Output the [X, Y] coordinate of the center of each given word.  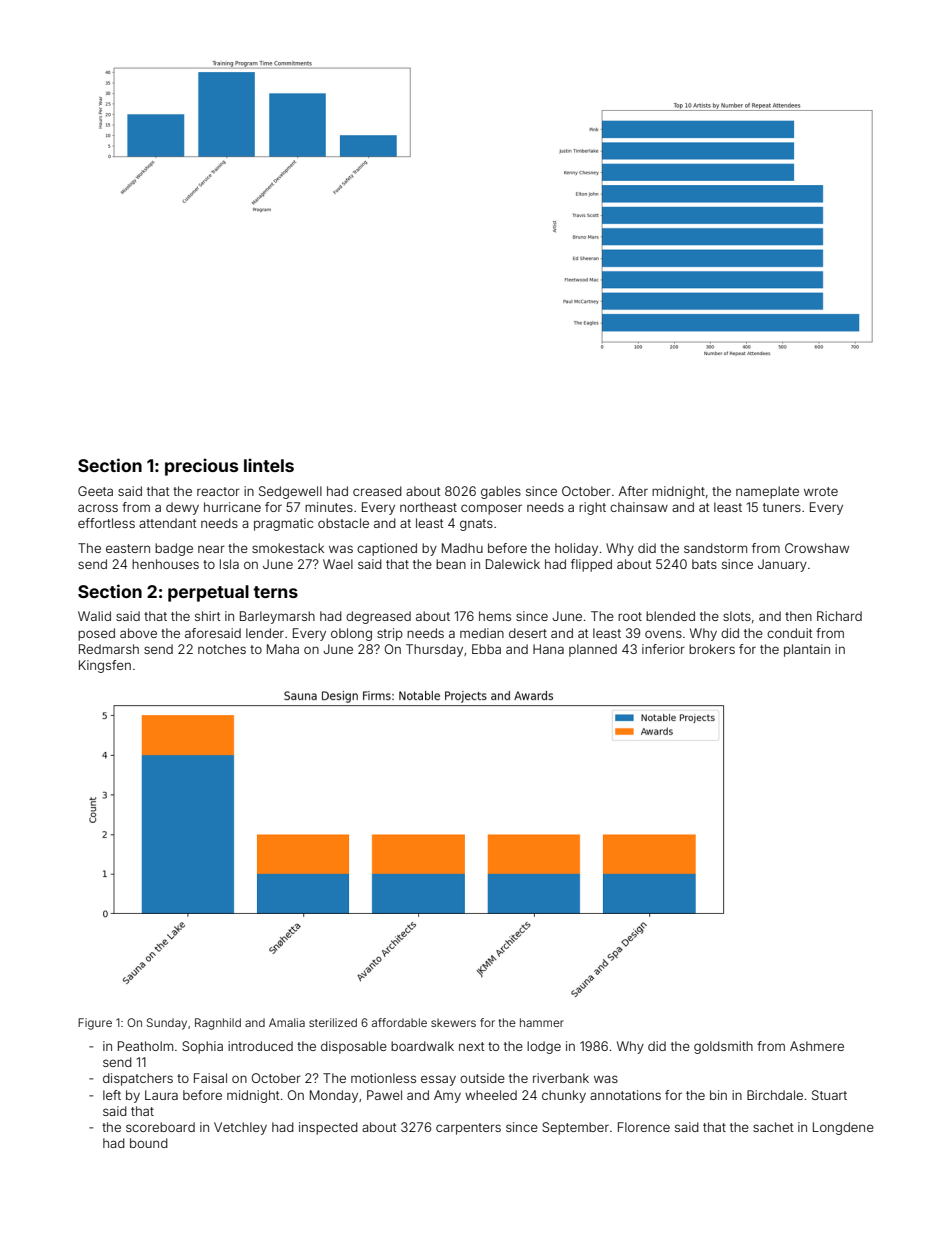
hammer [542, 1022]
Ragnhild [218, 1024]
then [798, 616]
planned [593, 650]
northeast [428, 507]
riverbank [561, 1078]
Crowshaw [817, 548]
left [112, 1095]
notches [222, 649]
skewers [453, 1022]
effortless [106, 523]
